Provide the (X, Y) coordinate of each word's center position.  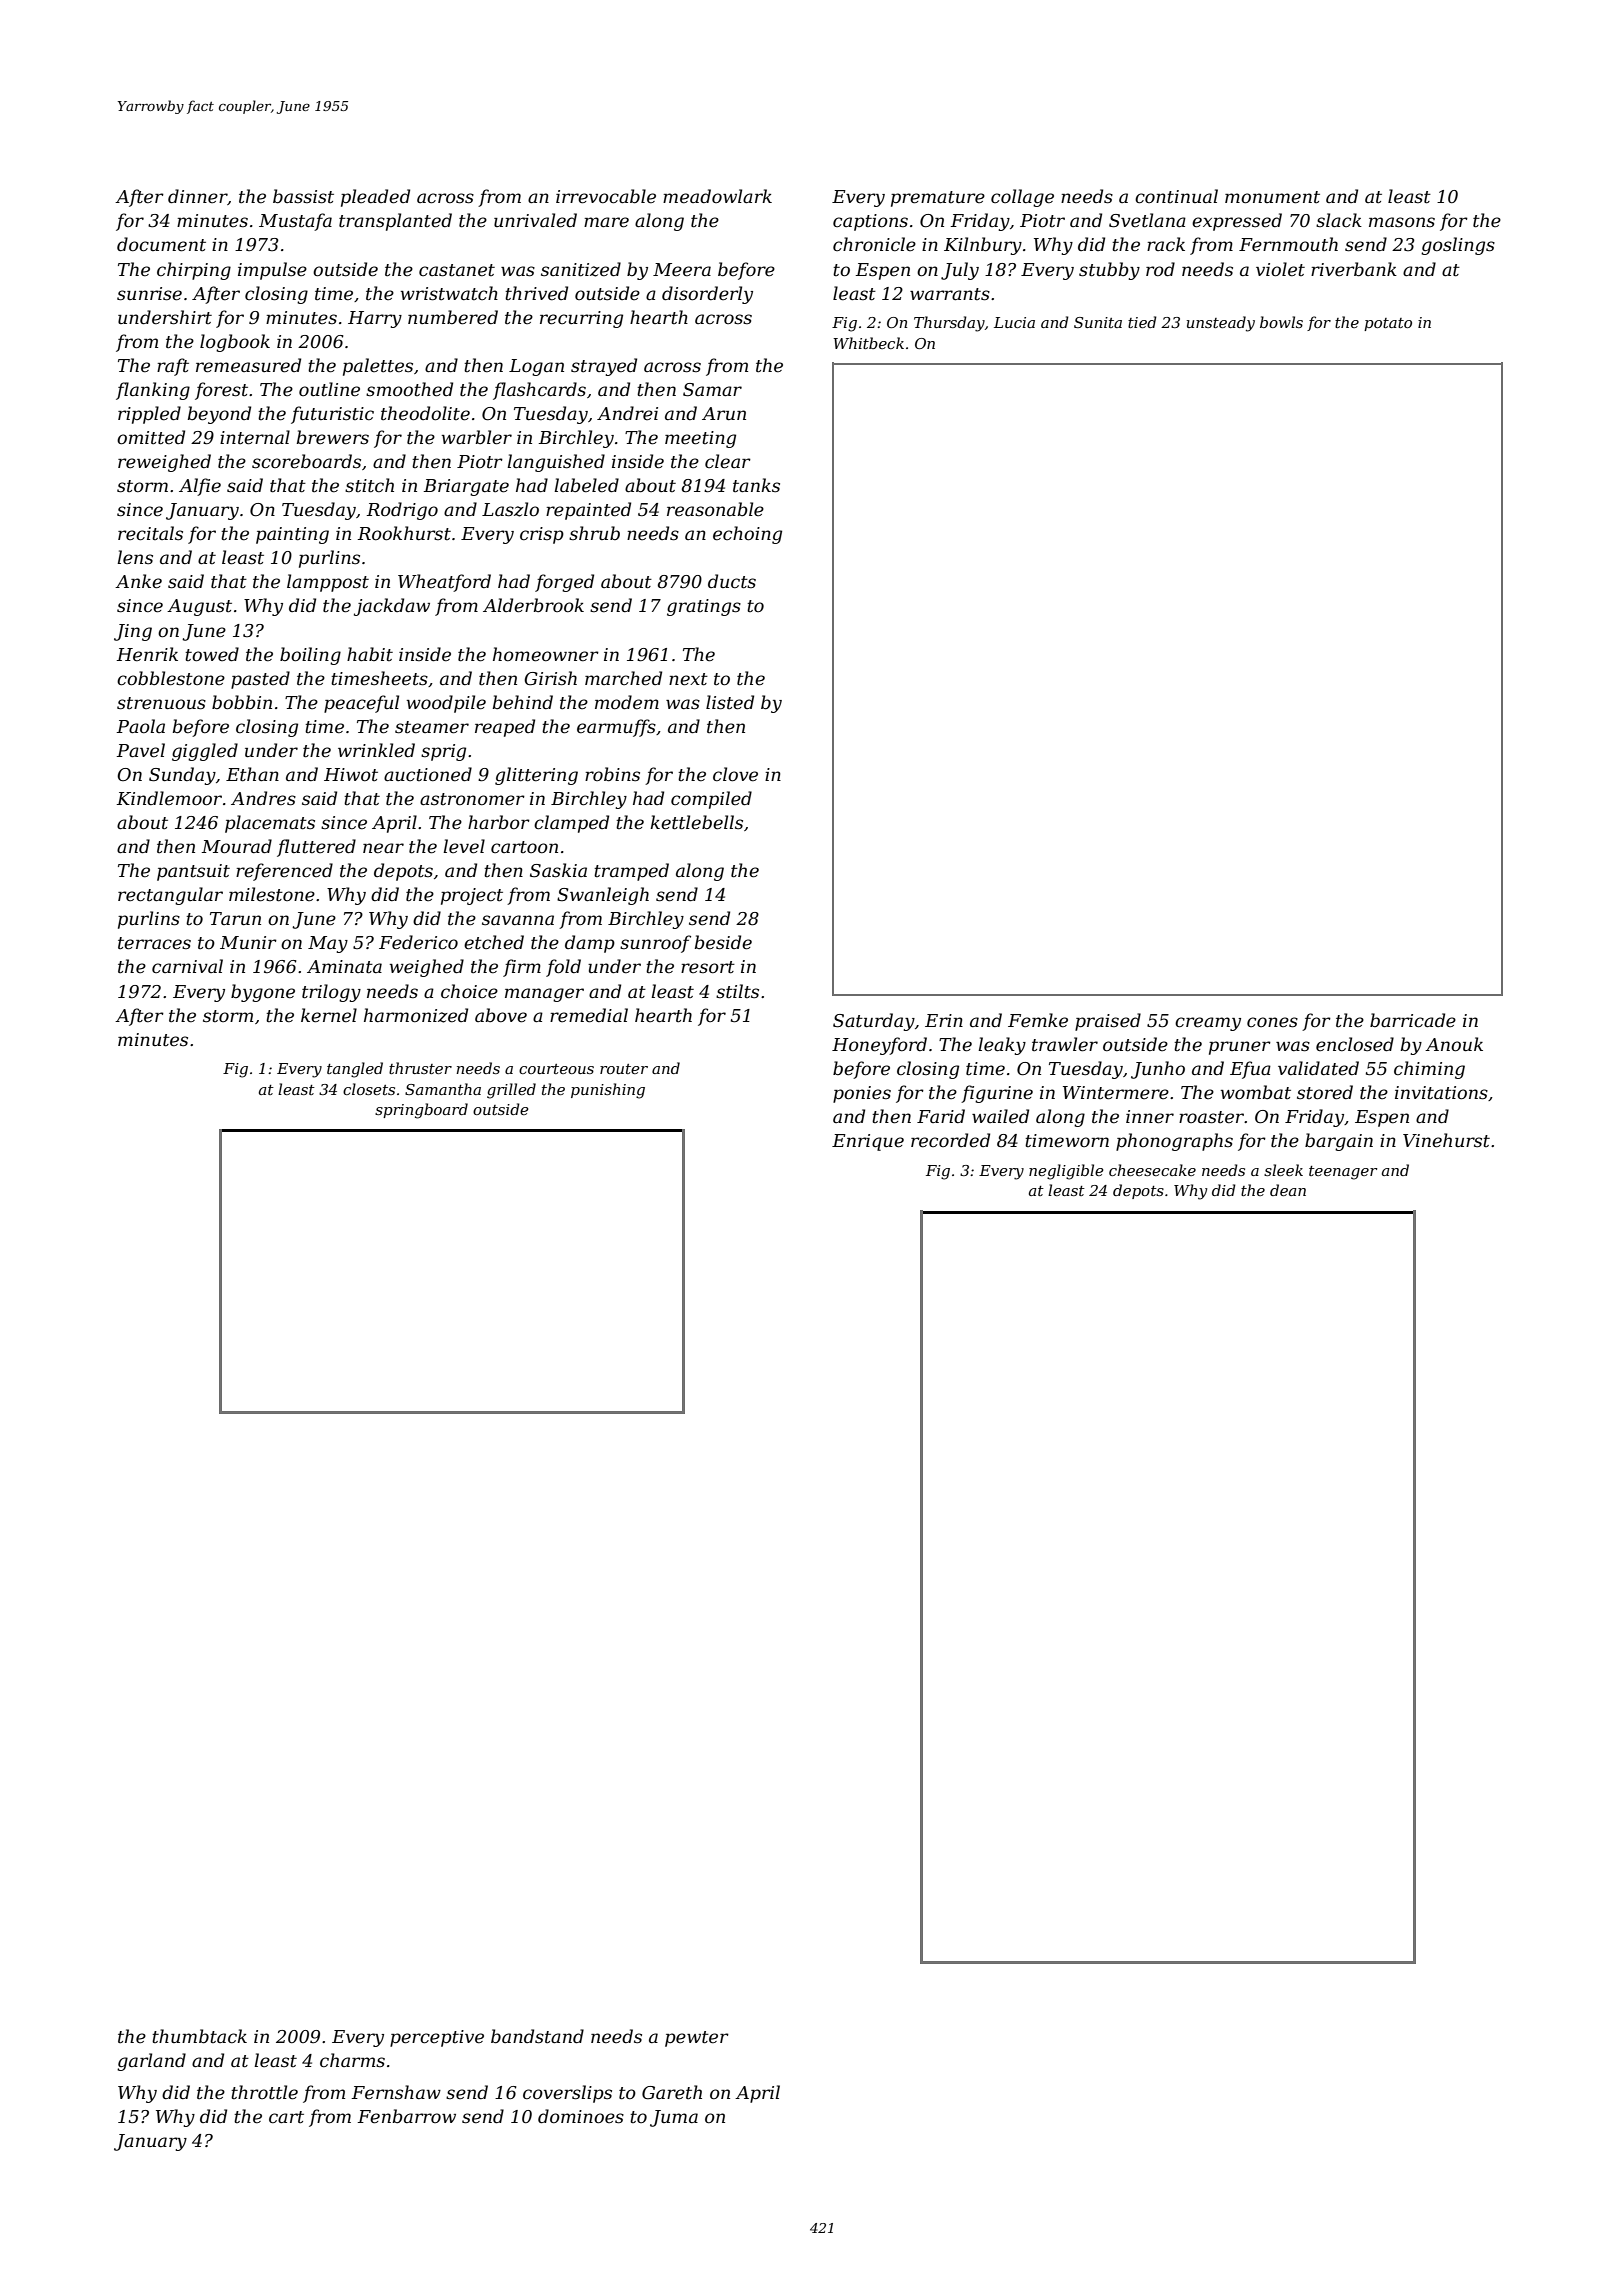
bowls (1281, 322)
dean (1288, 1190)
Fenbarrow (406, 2116)
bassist (303, 196)
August (199, 607)
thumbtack (199, 2036)
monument (1272, 197)
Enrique (868, 1142)
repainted (588, 511)
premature (938, 199)
